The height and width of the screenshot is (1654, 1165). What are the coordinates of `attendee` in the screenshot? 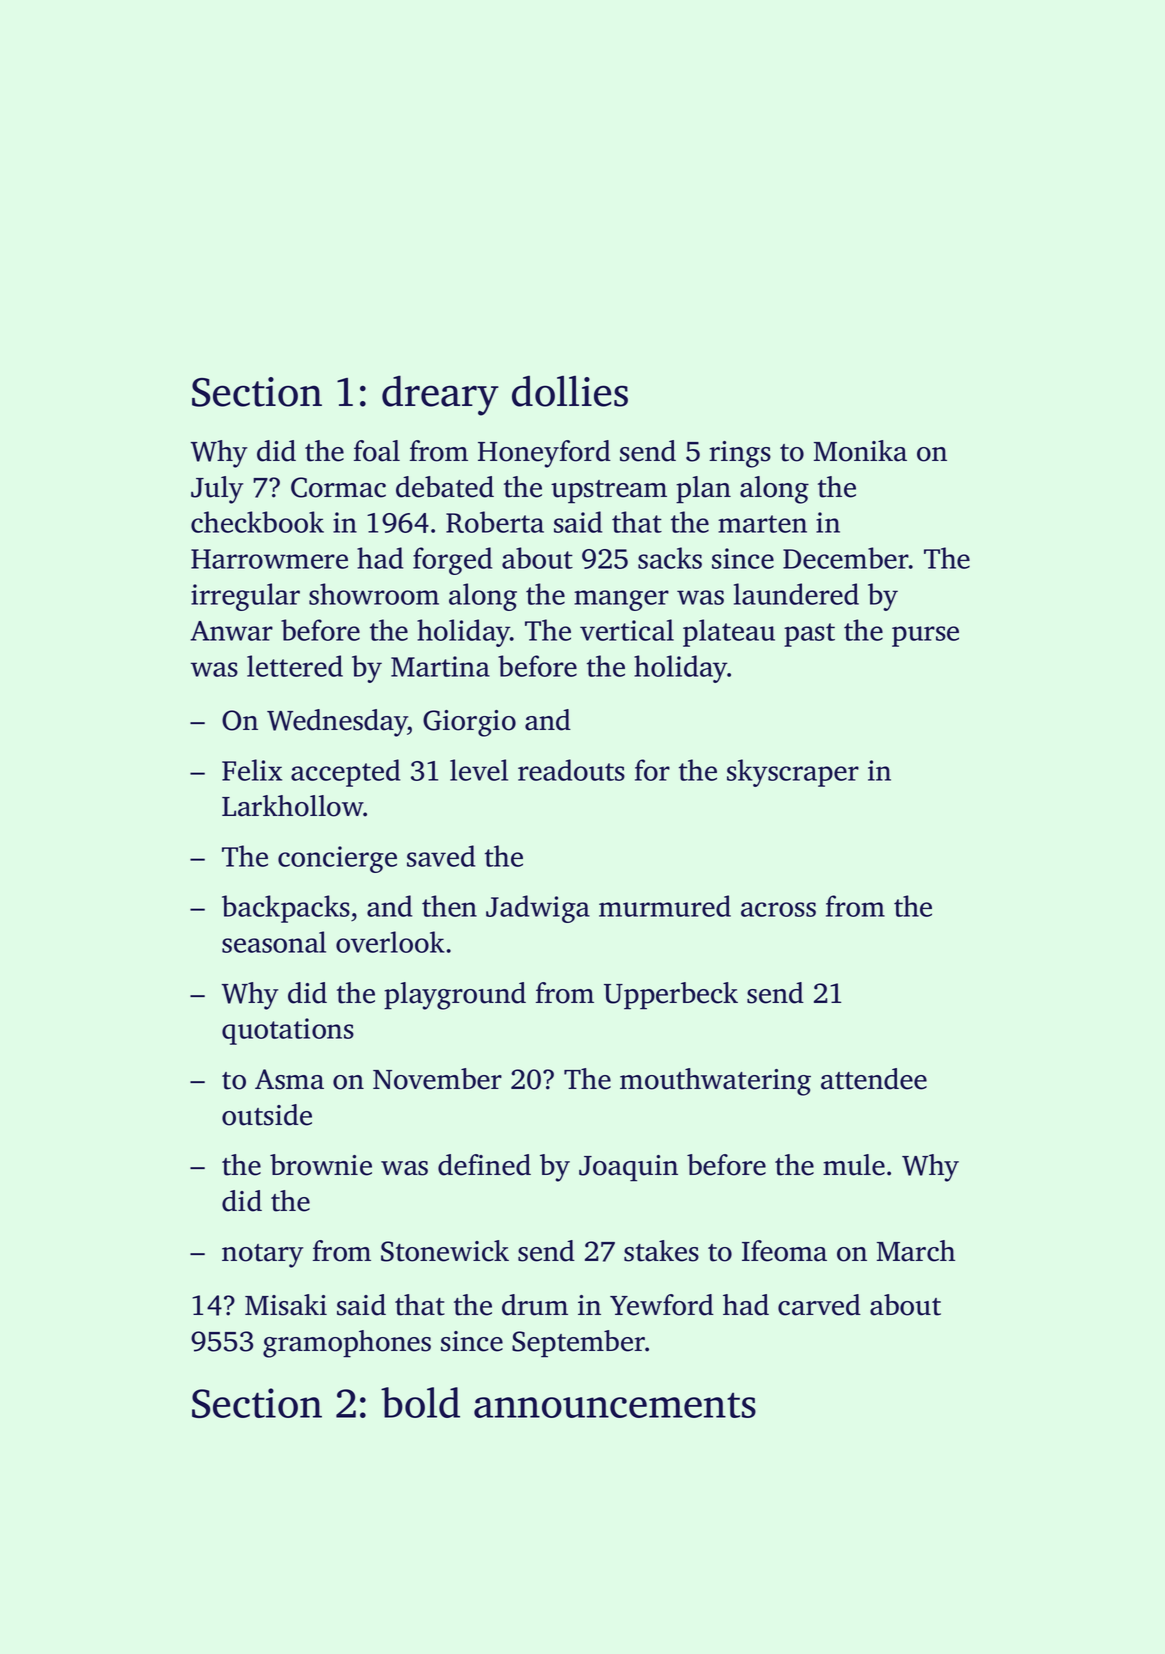 It's located at (874, 1079).
